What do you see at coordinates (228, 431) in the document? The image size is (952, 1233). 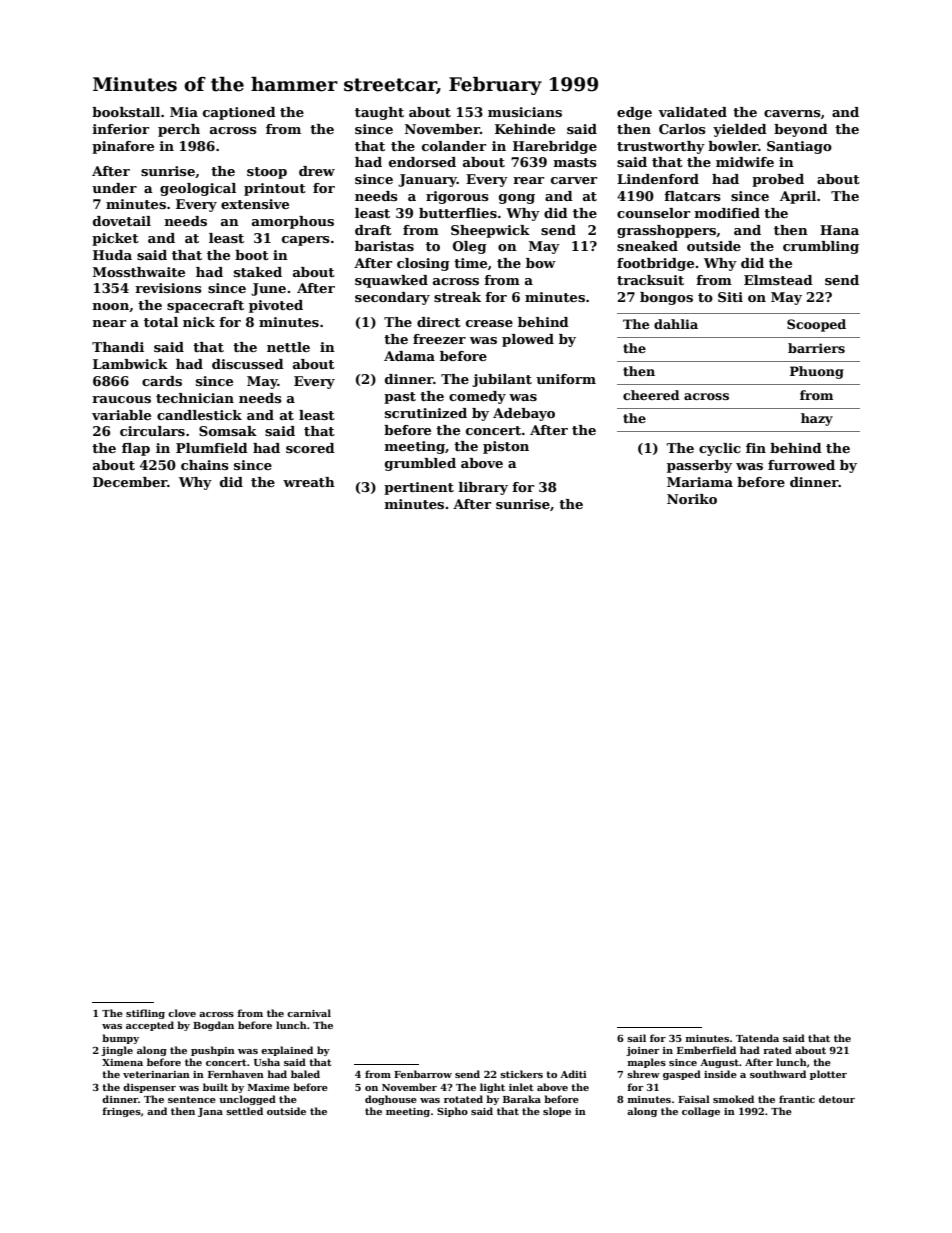 I see `Somsak` at bounding box center [228, 431].
